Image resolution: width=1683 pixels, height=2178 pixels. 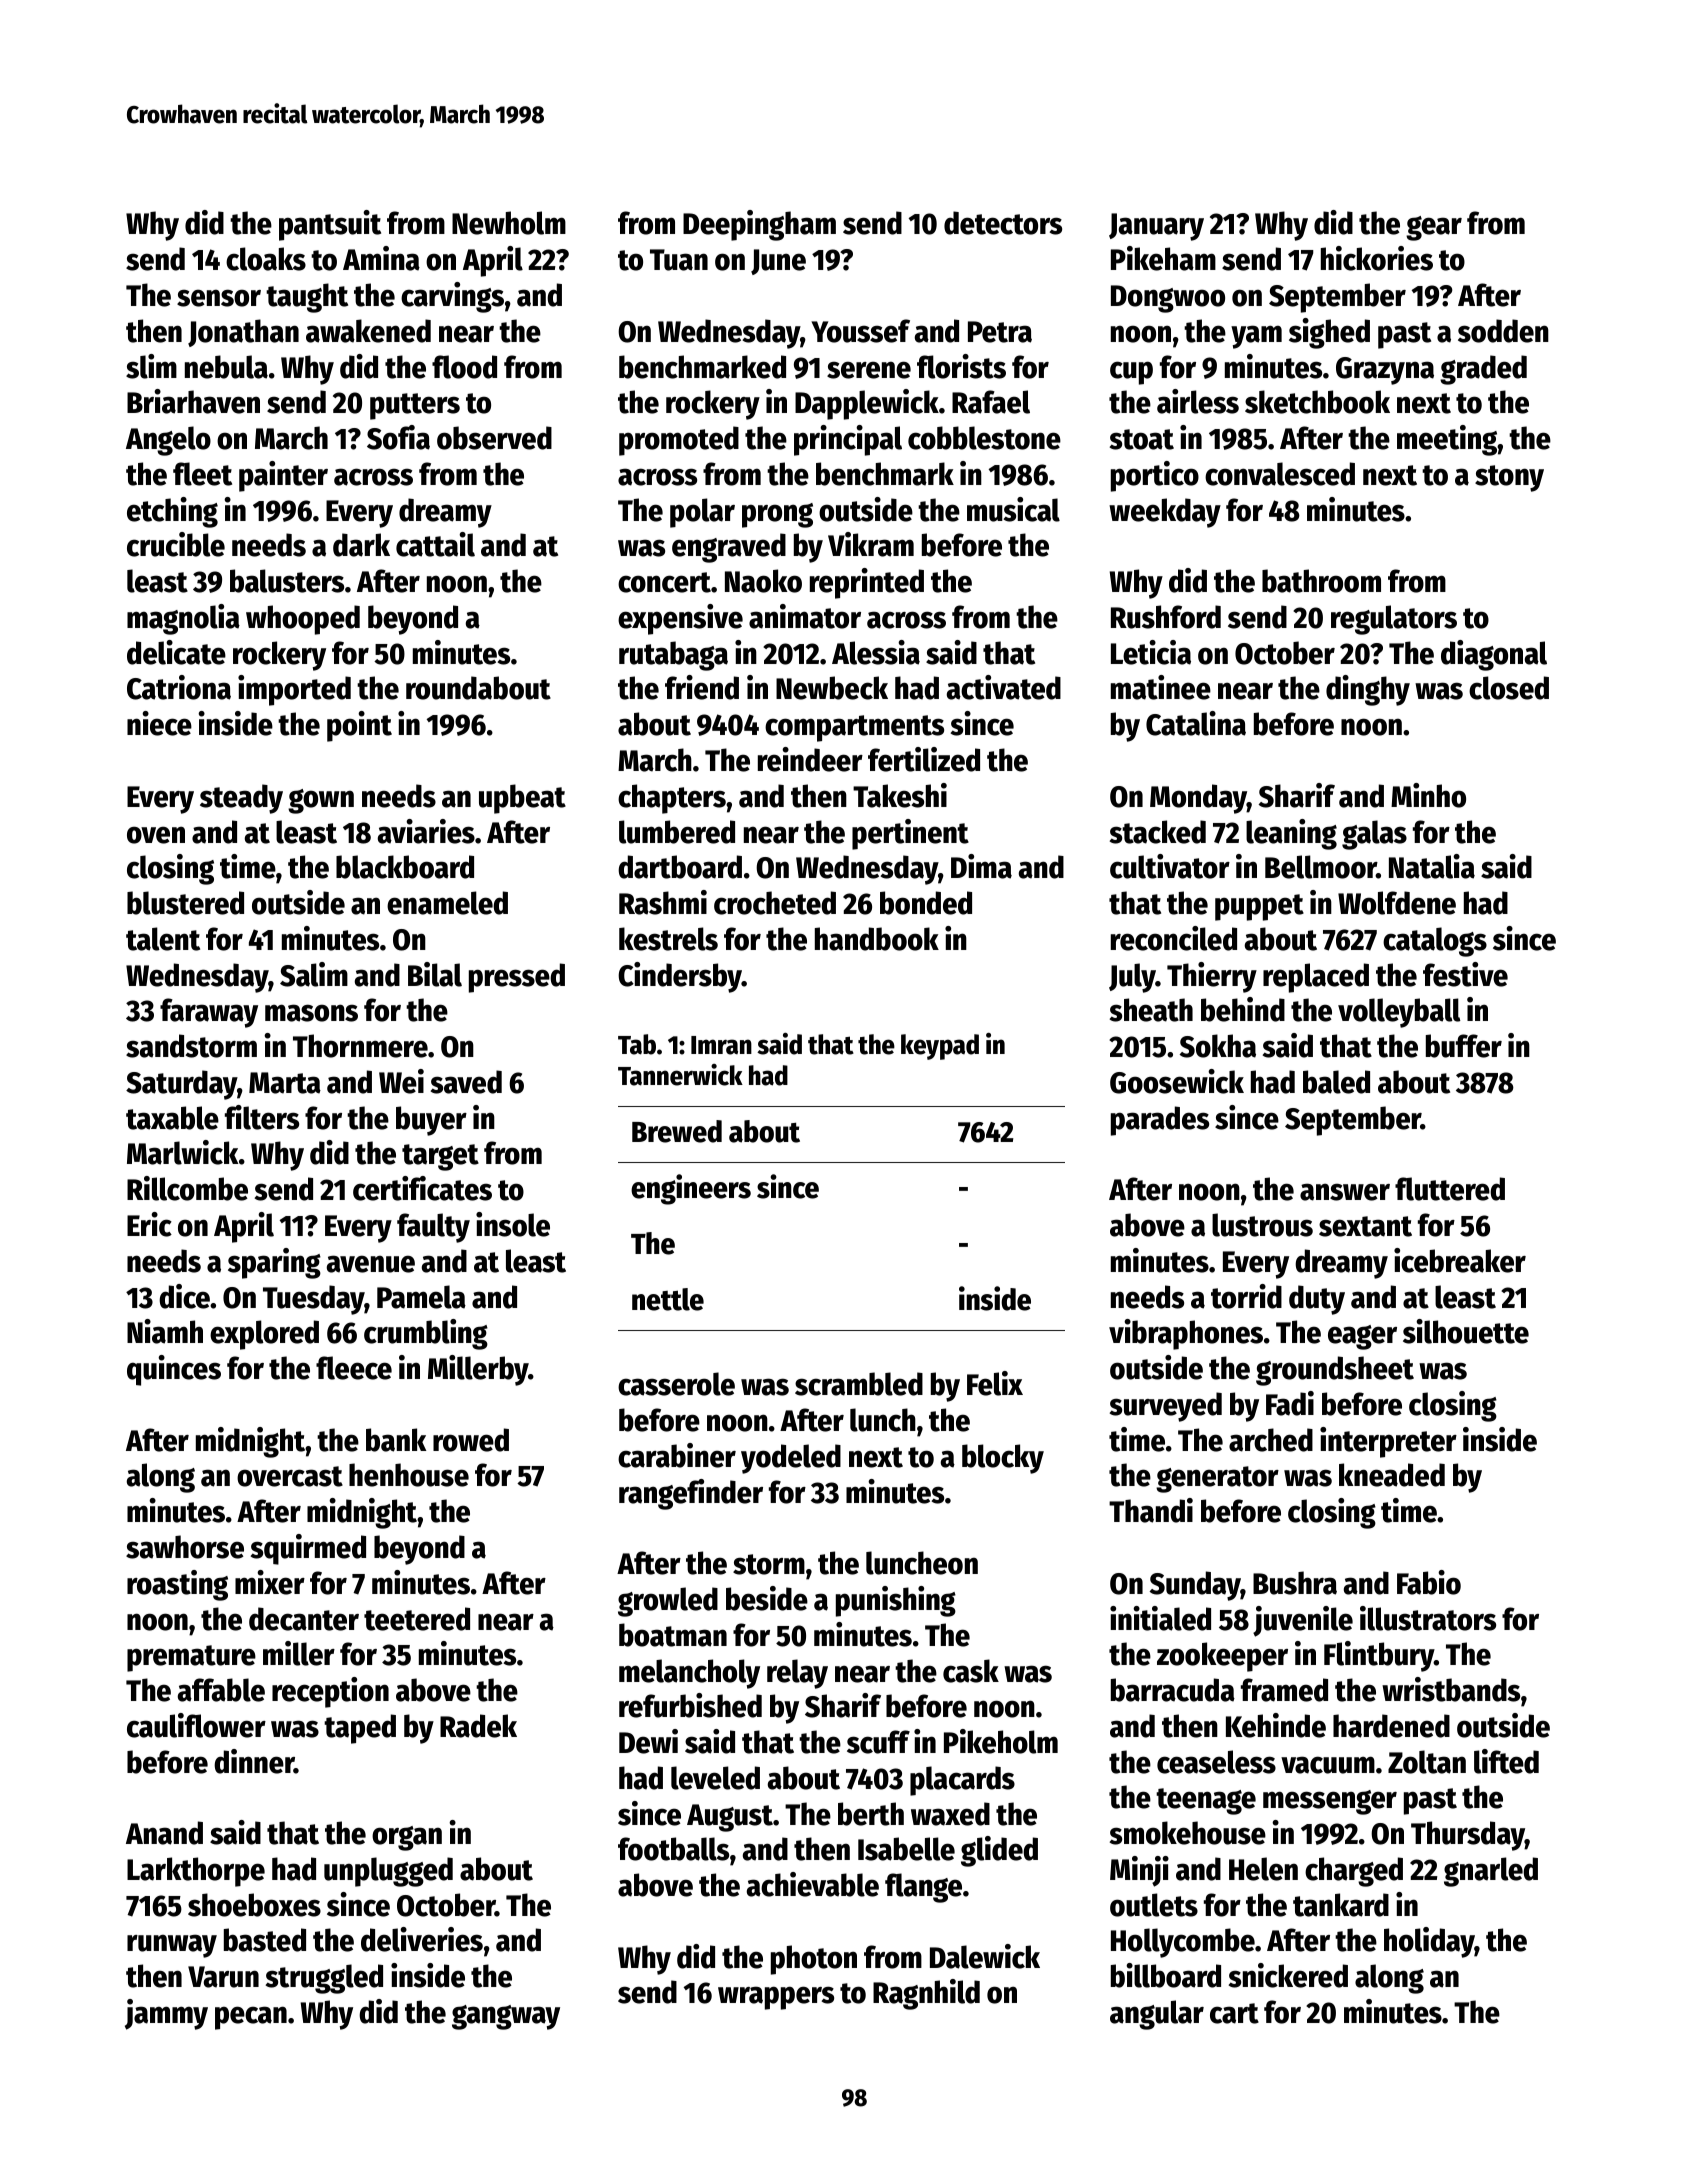 What do you see at coordinates (1217, 1479) in the screenshot?
I see `generator` at bounding box center [1217, 1479].
